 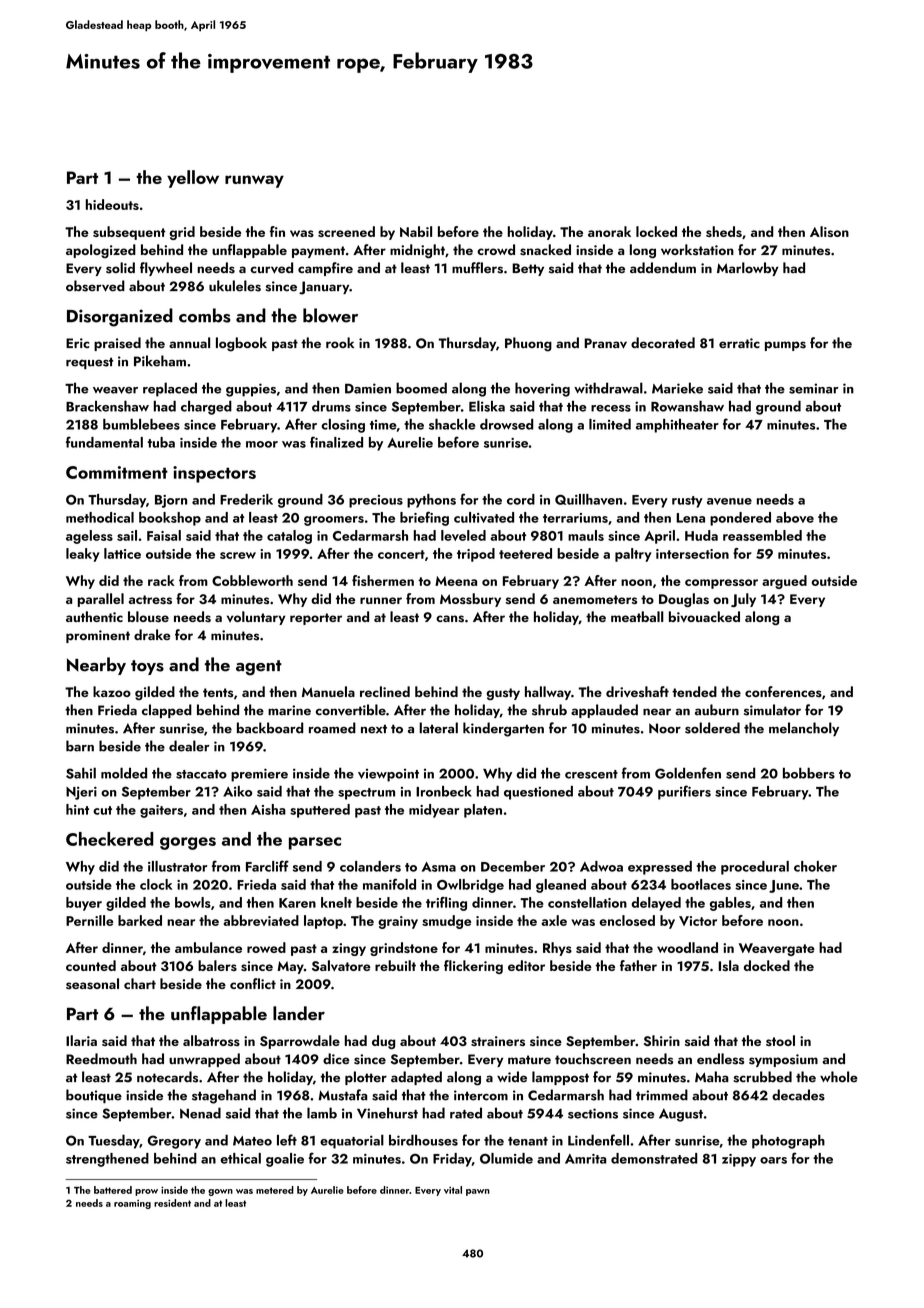 What do you see at coordinates (167, 1077) in the screenshot?
I see `notecards` at bounding box center [167, 1077].
